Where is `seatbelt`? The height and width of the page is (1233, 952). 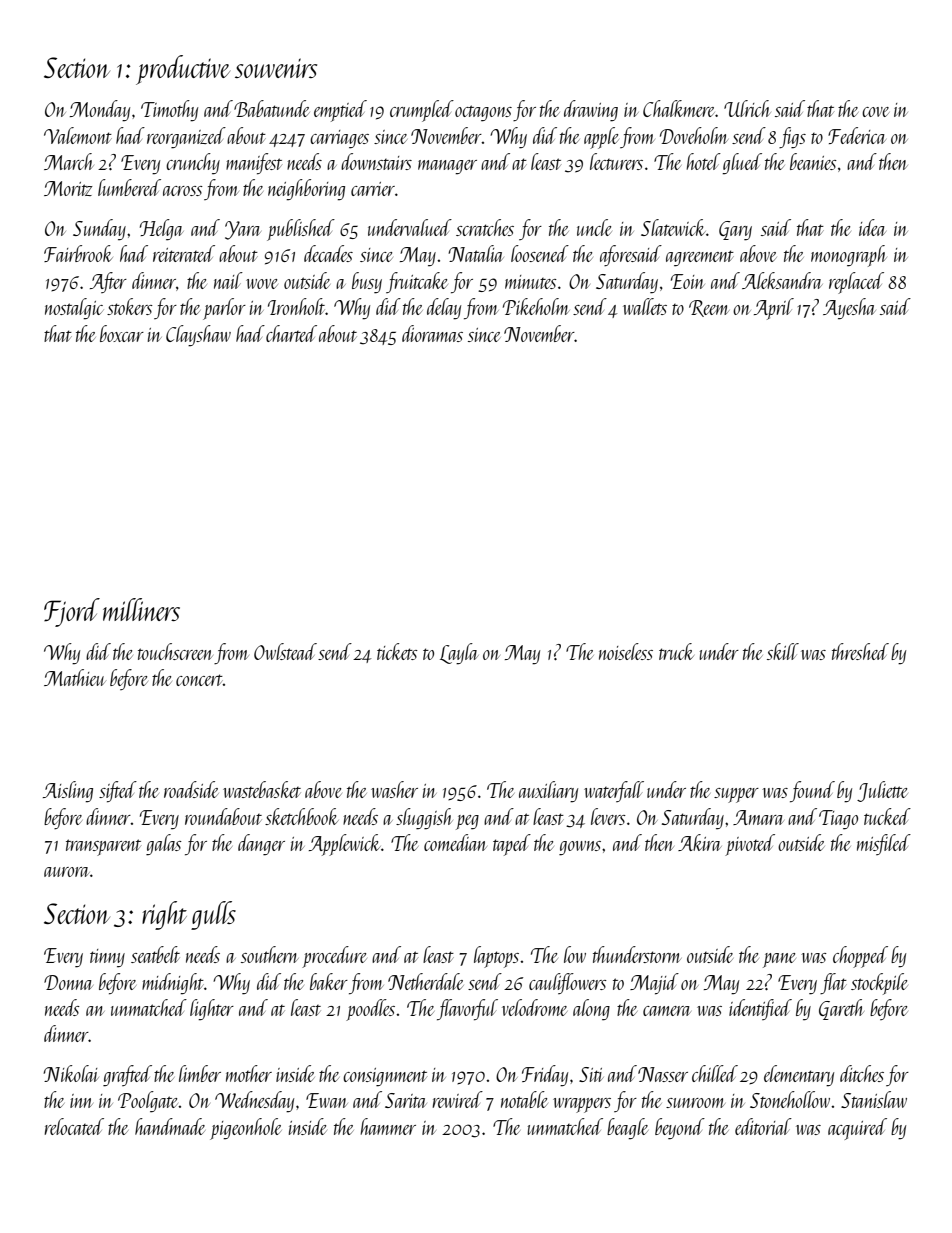 seatbelt is located at coordinates (155, 954).
